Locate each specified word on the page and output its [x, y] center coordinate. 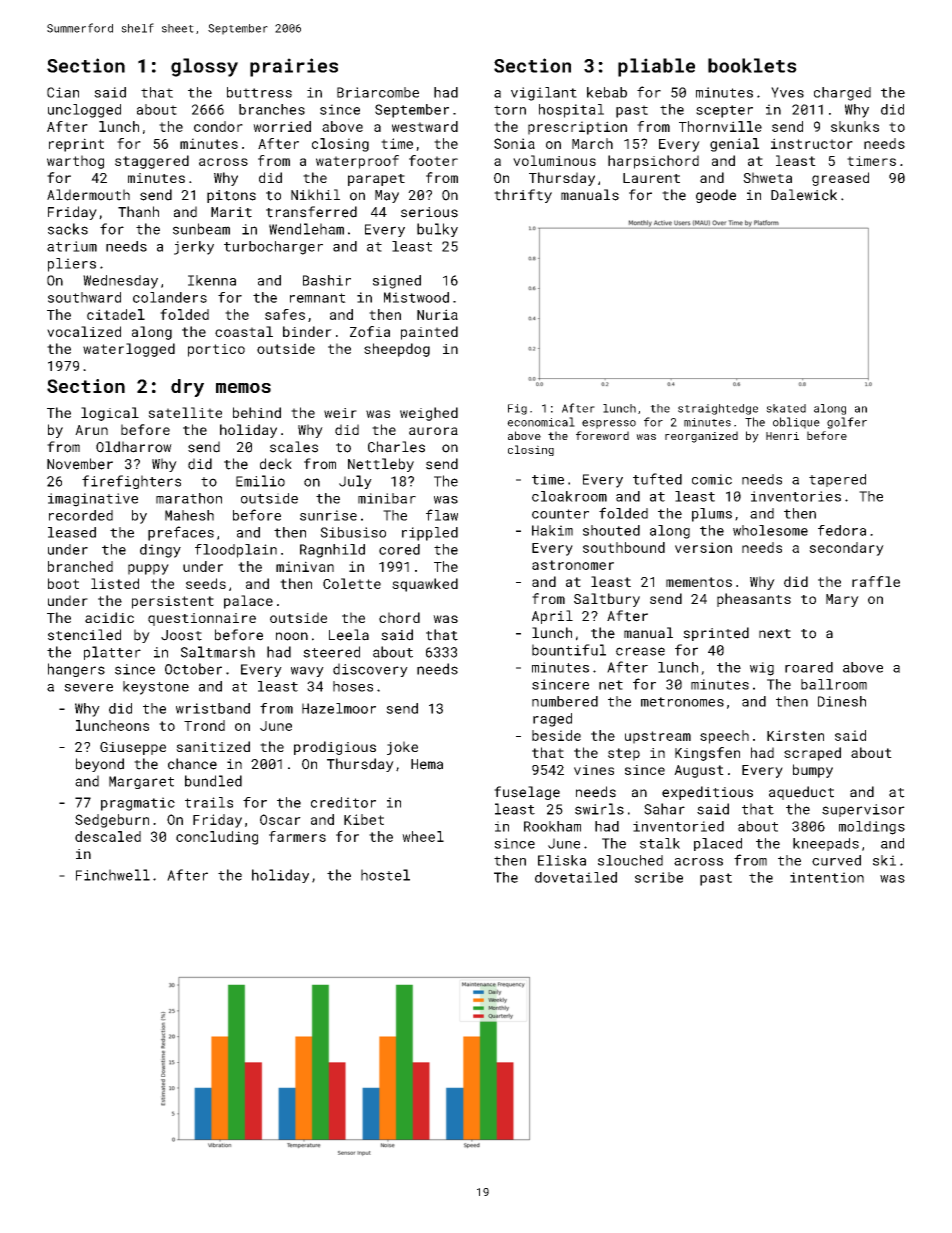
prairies [294, 67]
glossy [204, 67]
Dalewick [804, 195]
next [775, 634]
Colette [352, 583]
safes [285, 314]
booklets [752, 65]
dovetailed [576, 877]
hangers [76, 670]
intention [827, 877]
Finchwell [113, 875]
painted [429, 333]
